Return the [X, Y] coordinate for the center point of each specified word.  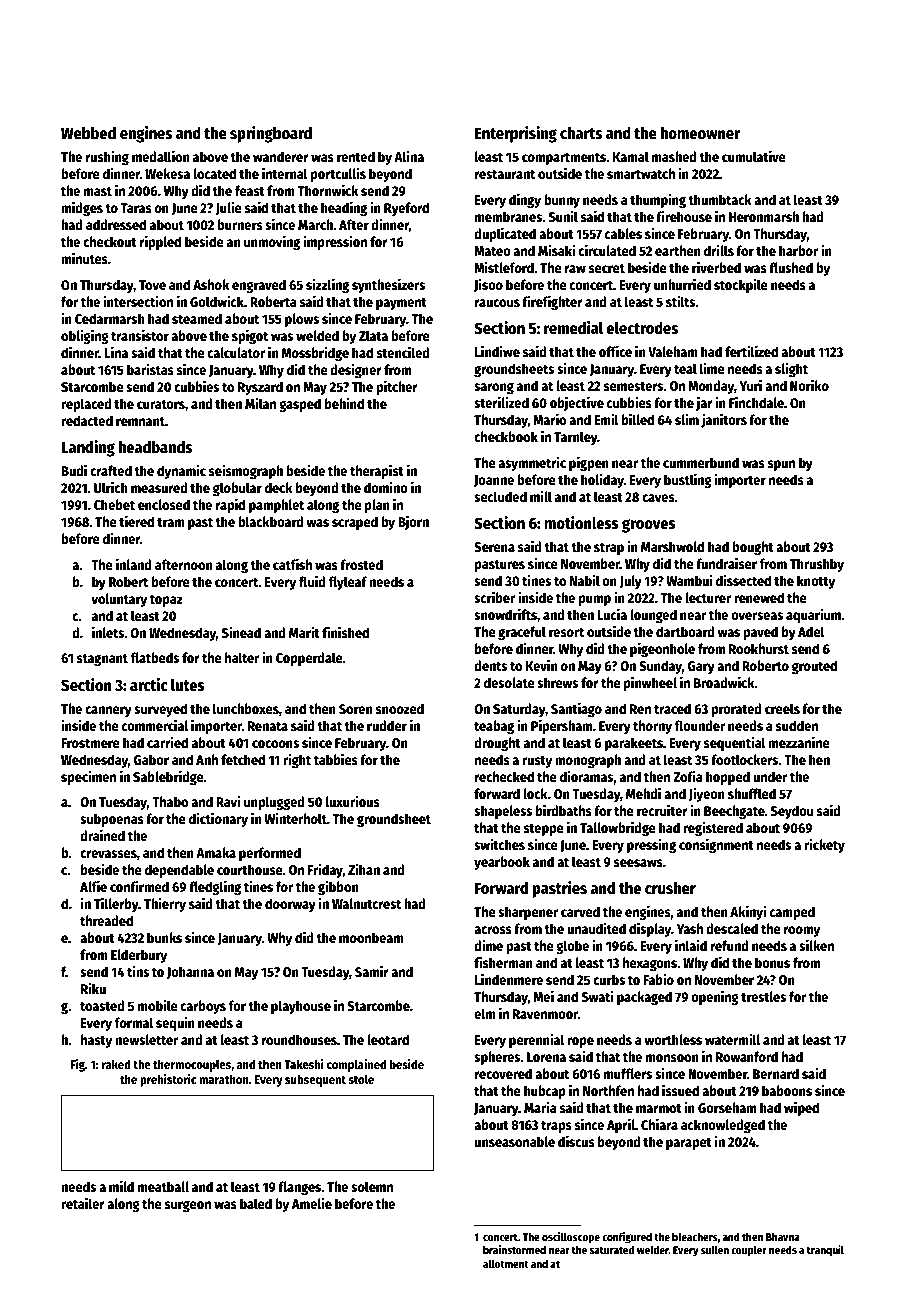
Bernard [776, 1073]
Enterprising [516, 134]
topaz [166, 601]
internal [285, 173]
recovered [503, 1073]
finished [345, 632]
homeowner [700, 133]
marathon [224, 1079]
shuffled [752, 793]
